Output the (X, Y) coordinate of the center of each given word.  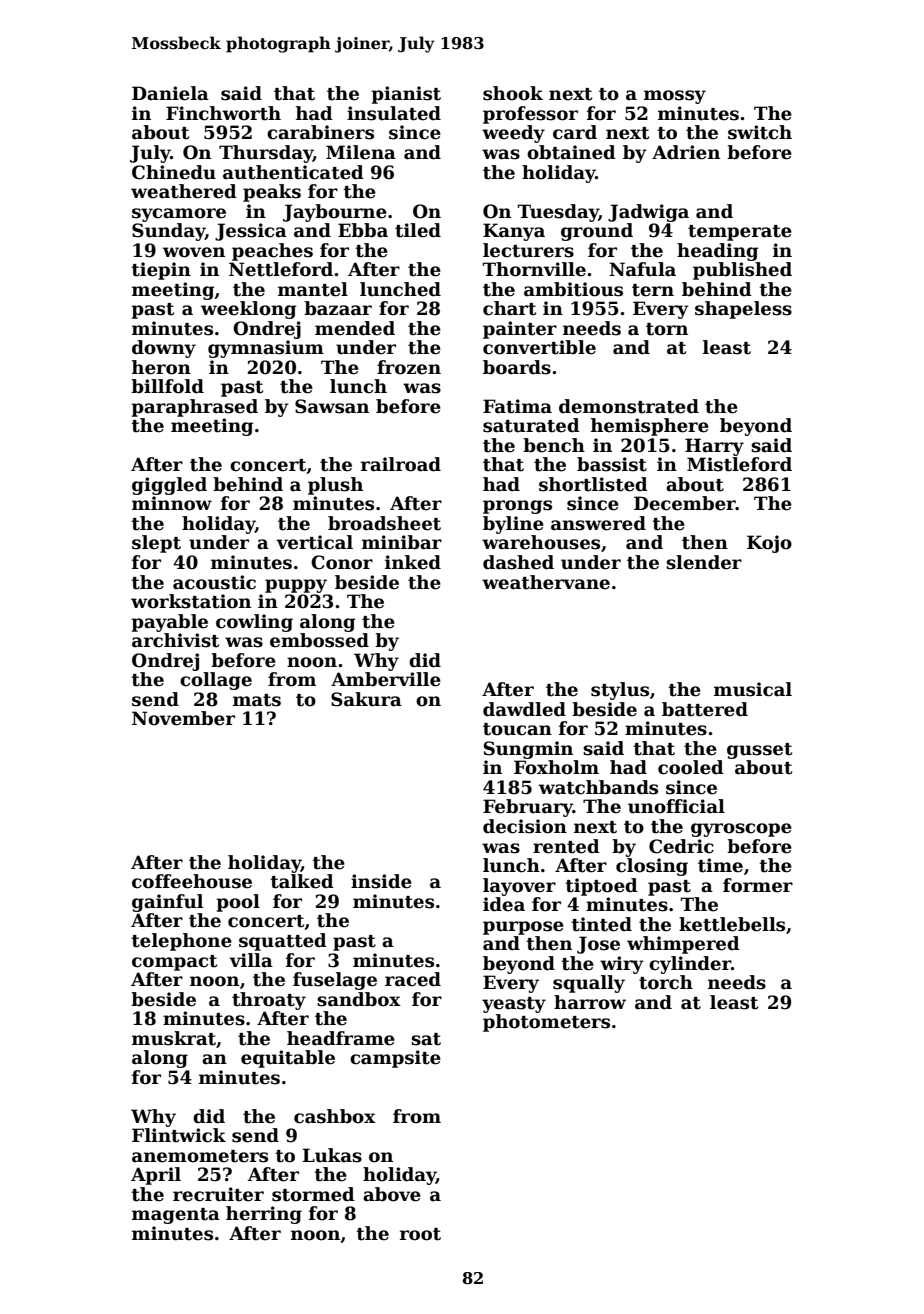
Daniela (170, 93)
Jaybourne (335, 213)
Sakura (366, 699)
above (392, 1194)
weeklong (248, 310)
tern (653, 290)
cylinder (690, 965)
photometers (546, 1023)
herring (264, 1215)
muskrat (174, 1038)
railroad (401, 464)
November (183, 718)
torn (667, 329)
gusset (759, 751)
